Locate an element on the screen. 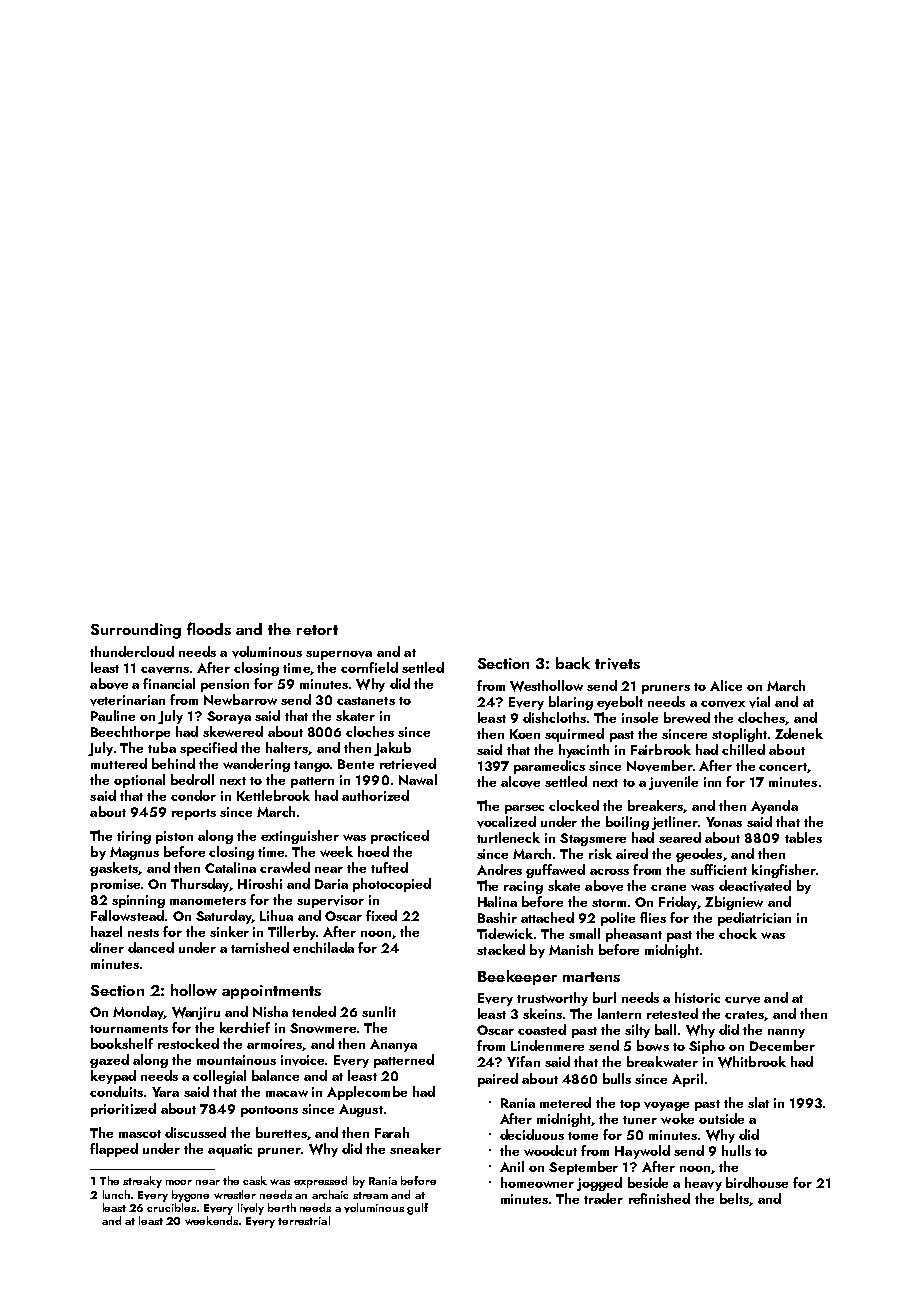 Image resolution: width=924 pixels, height=1308 pixels. gazed is located at coordinates (109, 1061).
